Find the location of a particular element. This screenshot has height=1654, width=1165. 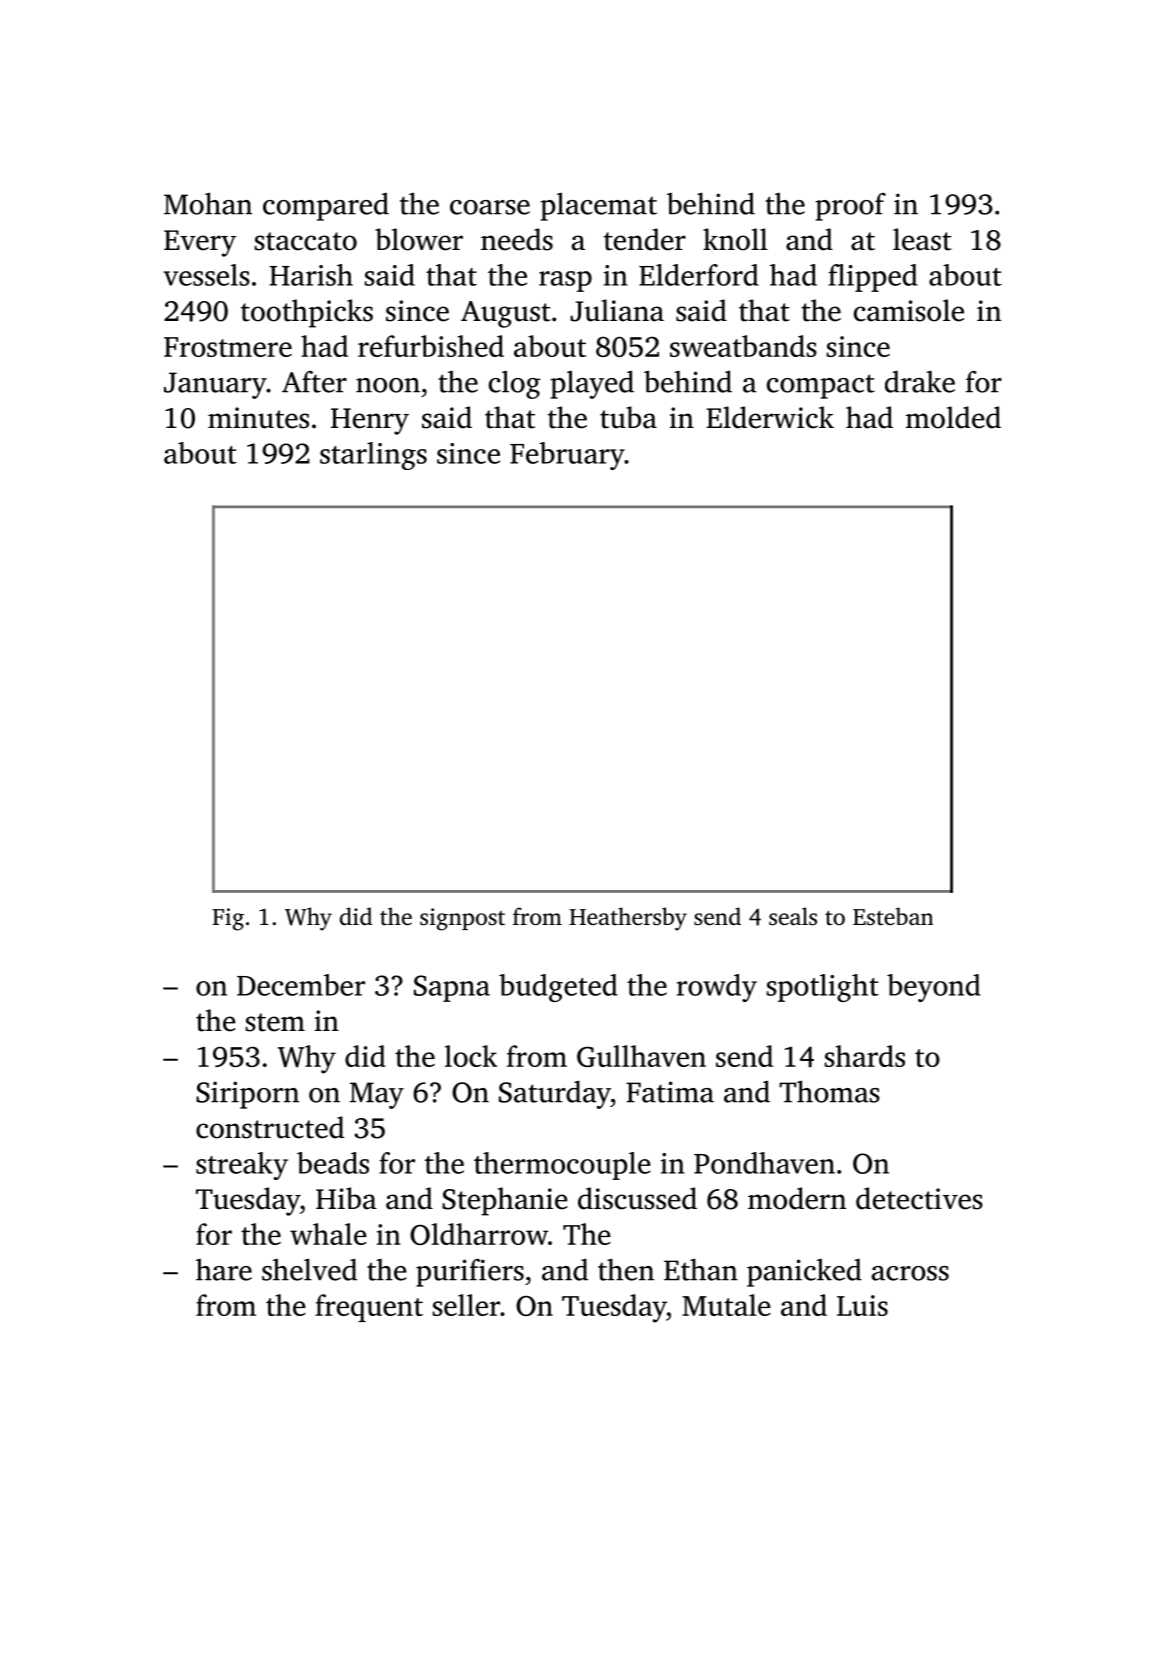

Fig is located at coordinates (228, 919).
